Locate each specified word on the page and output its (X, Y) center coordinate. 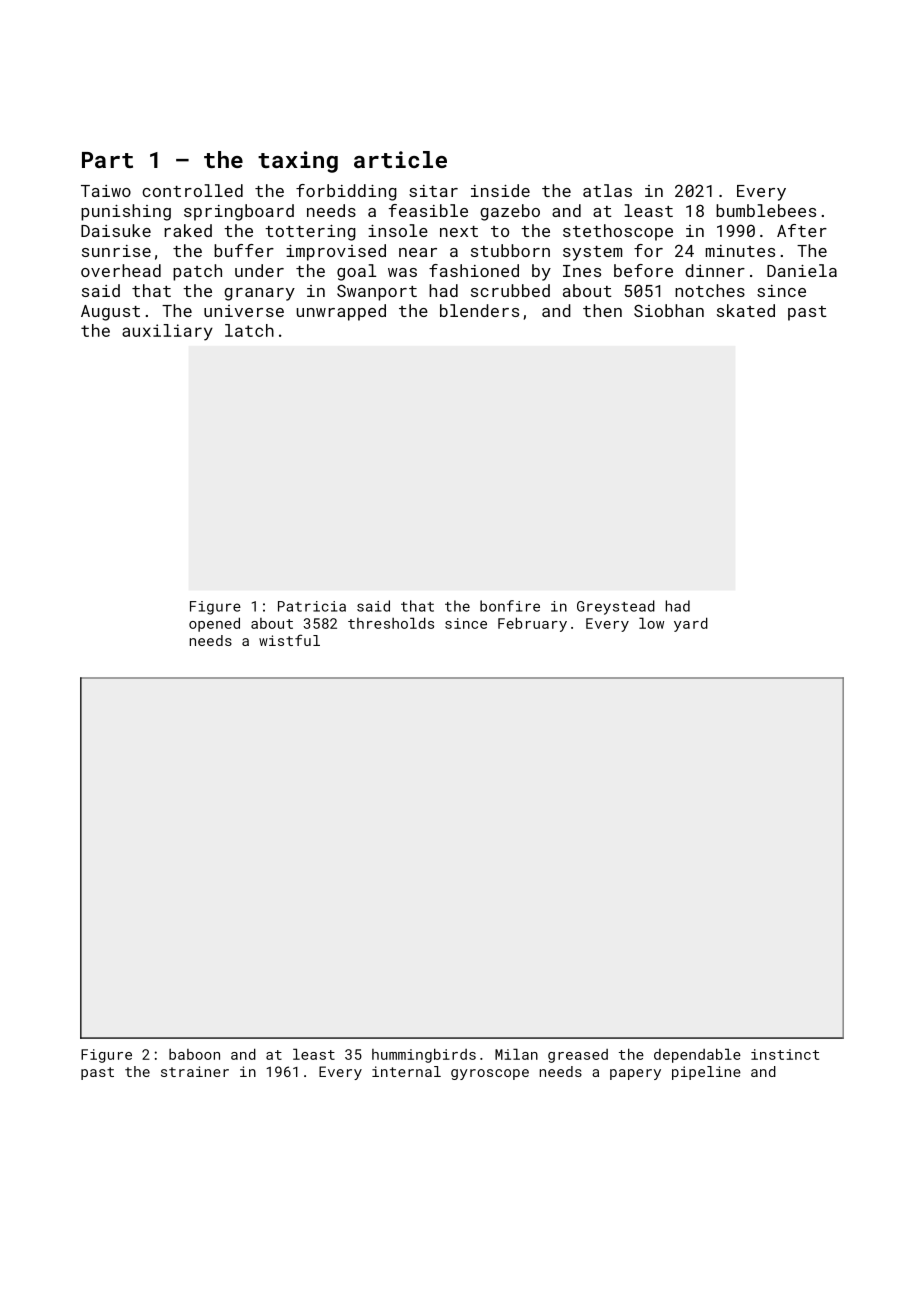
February (532, 624)
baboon (194, 1054)
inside (500, 190)
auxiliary (167, 332)
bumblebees (766, 210)
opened (214, 624)
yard (691, 624)
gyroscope (490, 1074)
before (643, 270)
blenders (479, 310)
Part (107, 160)
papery (635, 1074)
